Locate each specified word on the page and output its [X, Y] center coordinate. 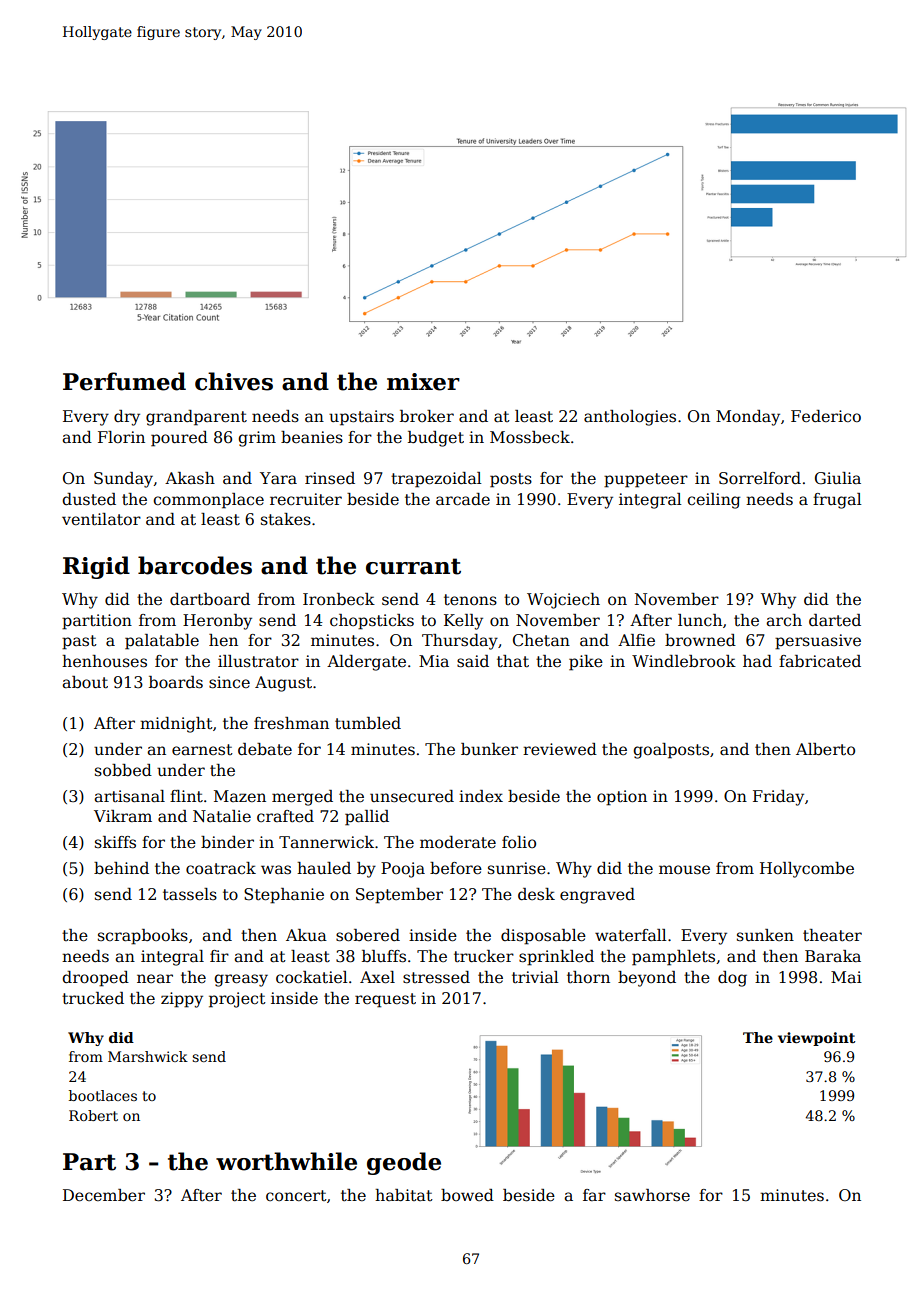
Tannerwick [326, 842]
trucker [484, 956]
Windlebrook [684, 661]
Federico [826, 416]
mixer [423, 382]
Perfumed [124, 381]
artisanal [129, 796]
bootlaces [103, 1095]
